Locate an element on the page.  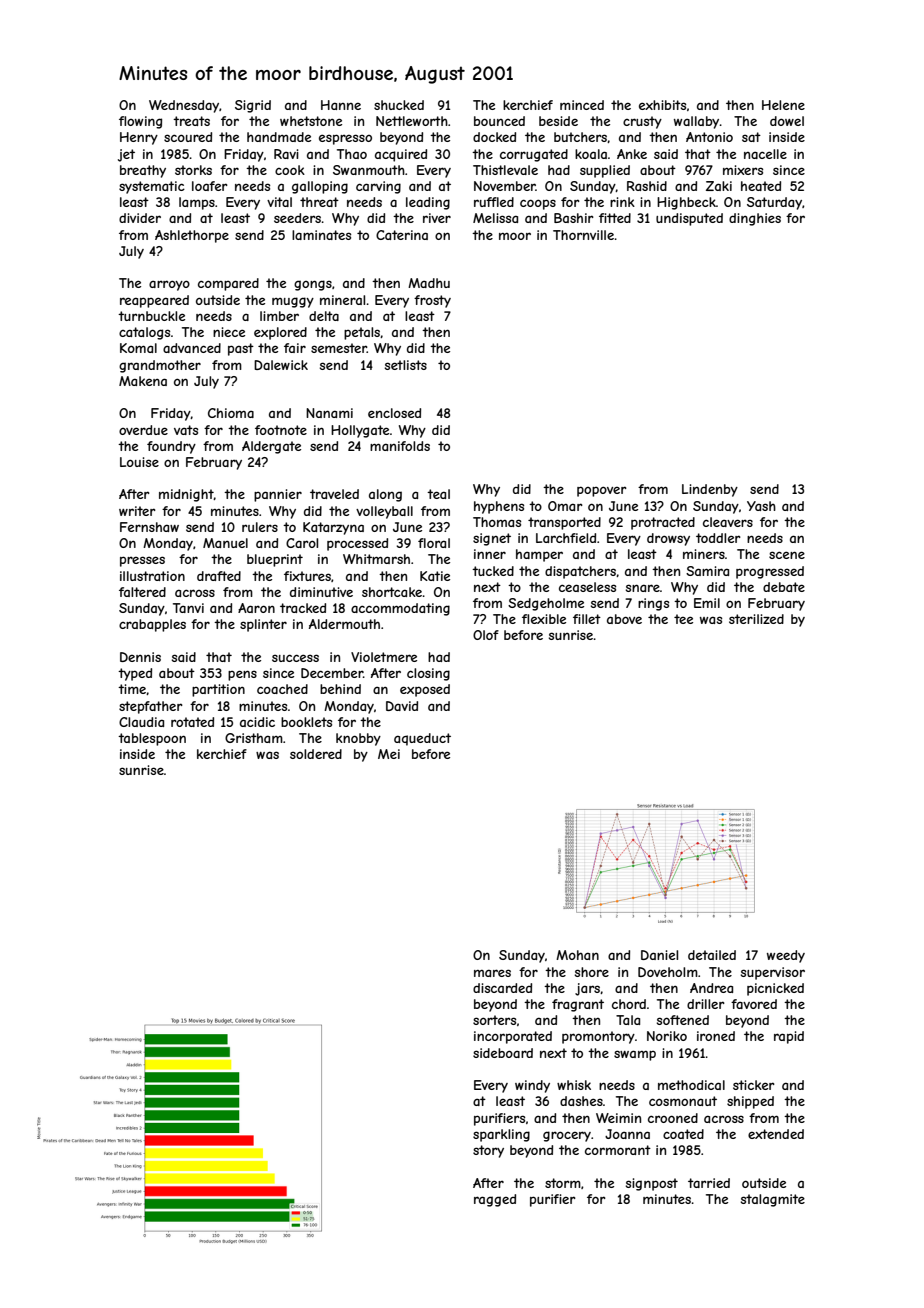
storm is located at coordinates (563, 1183).
